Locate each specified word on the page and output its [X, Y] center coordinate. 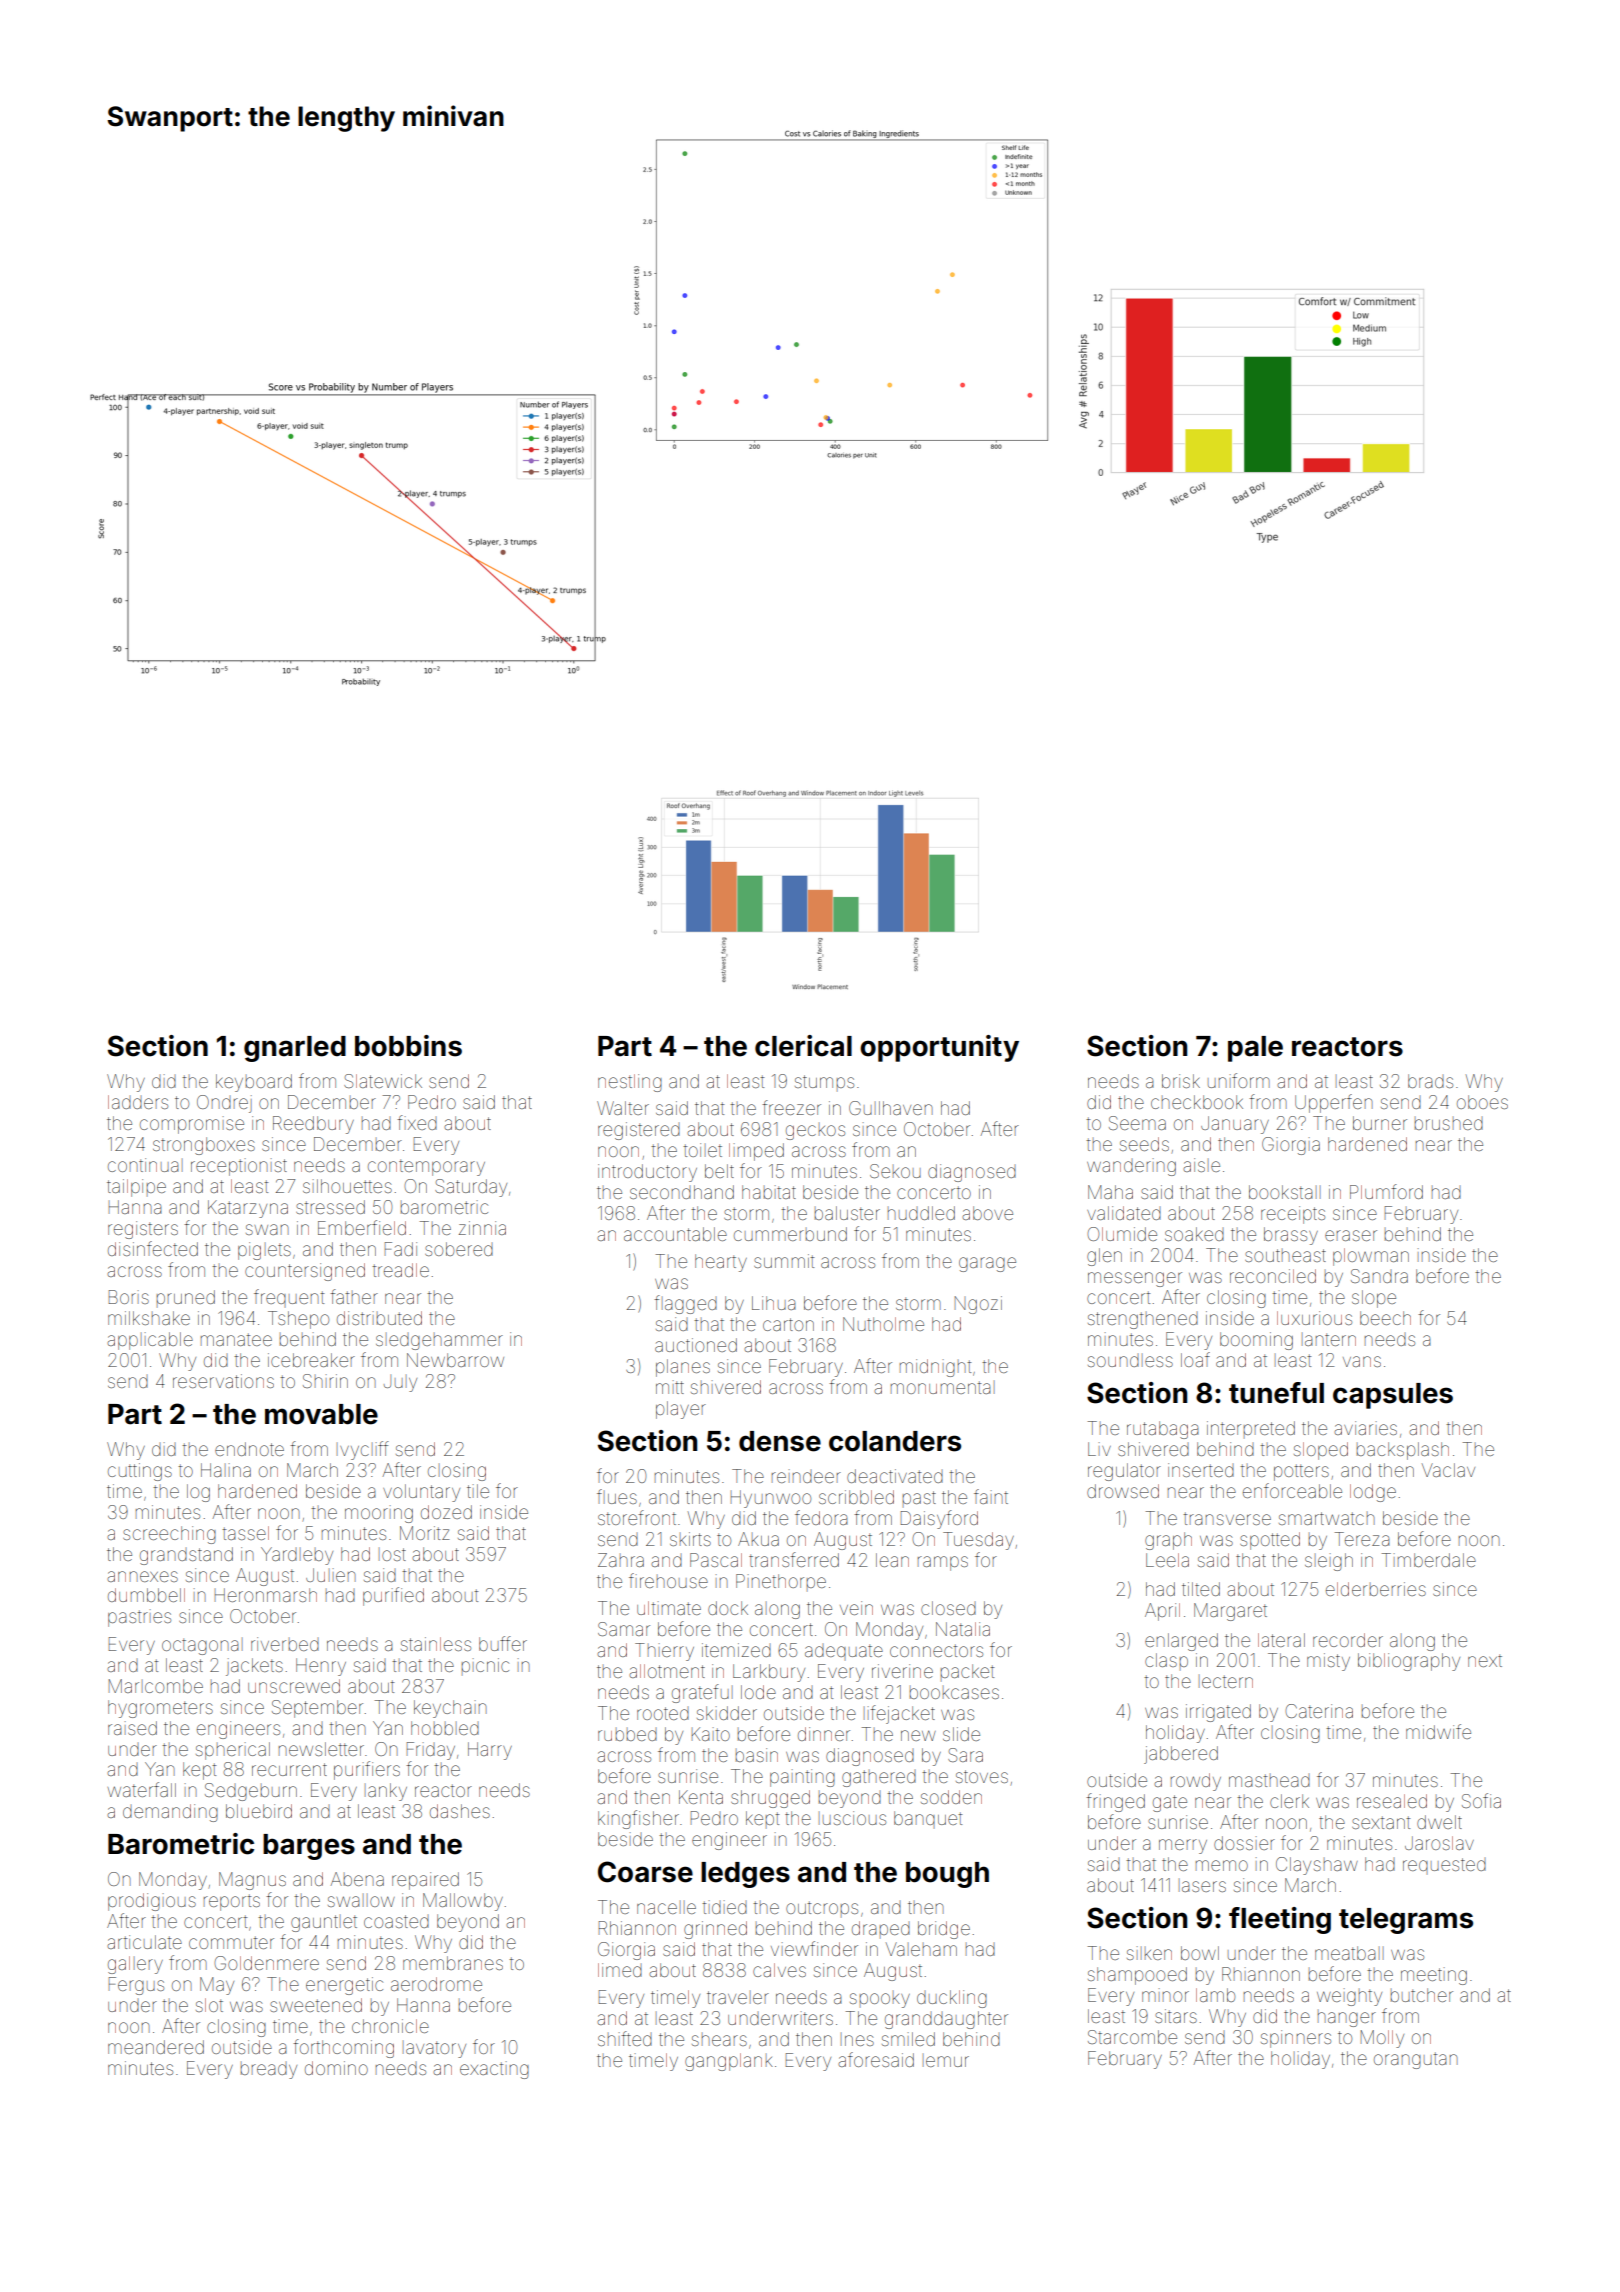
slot [209, 2005]
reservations [223, 1381]
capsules [1393, 1396]
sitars [1176, 2016]
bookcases [954, 1692]
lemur [946, 2060]
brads [1430, 1081]
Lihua [774, 1303]
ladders [138, 1102]
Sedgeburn [251, 1792]
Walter [623, 1108]
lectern [1226, 1681]
